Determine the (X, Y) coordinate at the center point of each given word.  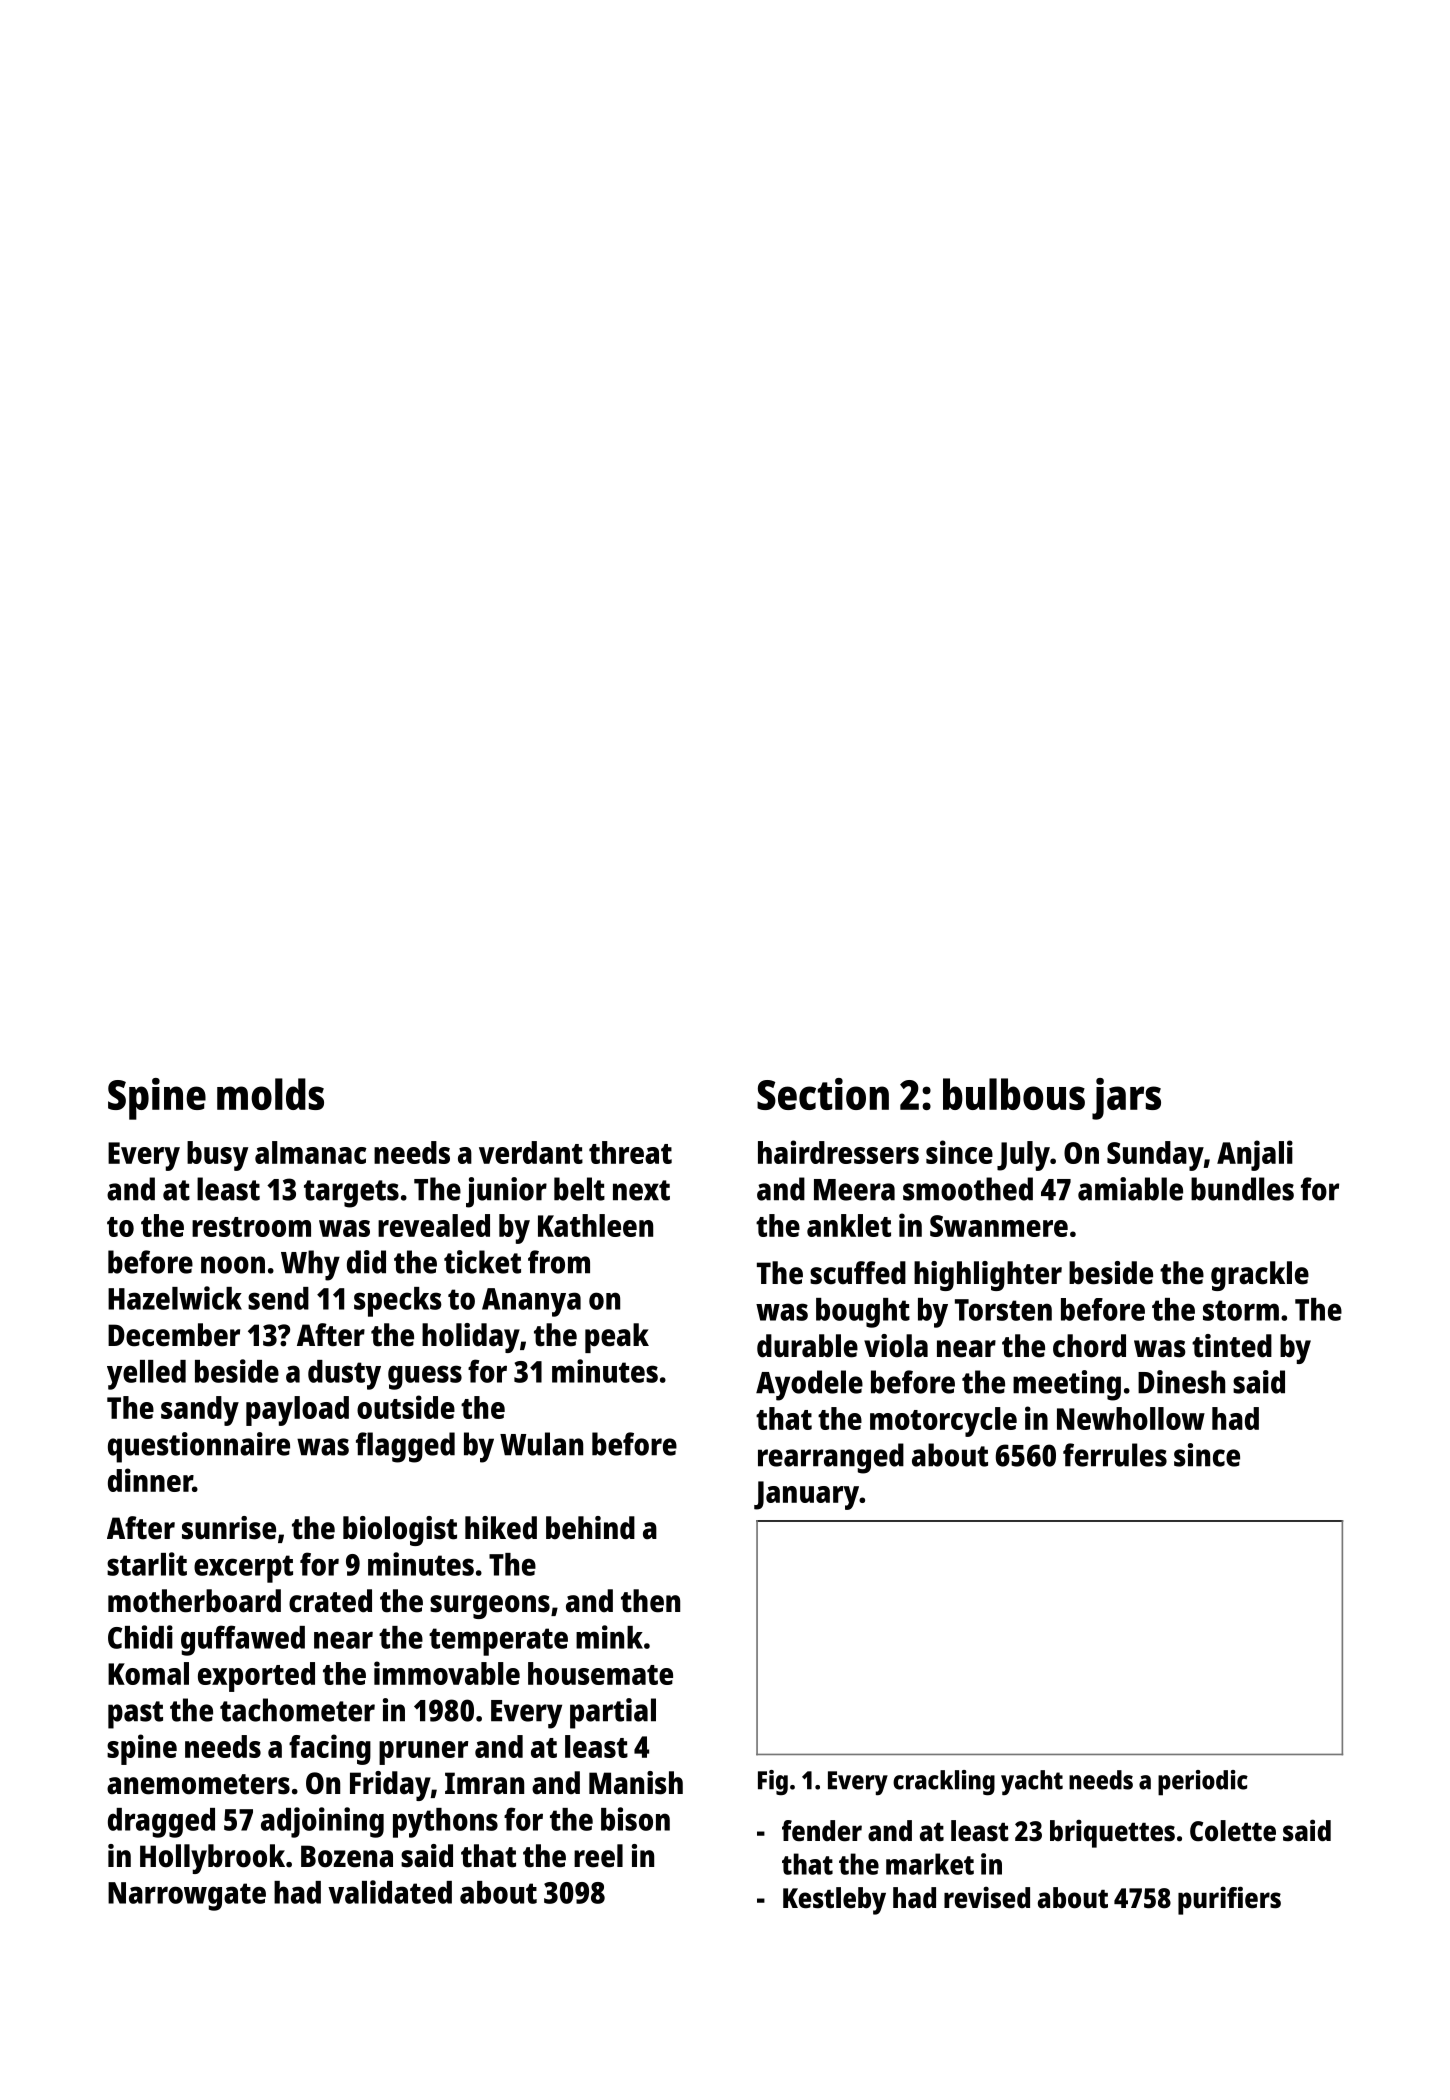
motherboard (194, 1601)
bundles (1242, 1189)
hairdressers (838, 1152)
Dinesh (1181, 1382)
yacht (1032, 1782)
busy (217, 1156)
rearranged (831, 1458)
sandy (200, 1411)
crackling (944, 1783)
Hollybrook (212, 1859)
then (650, 1601)
